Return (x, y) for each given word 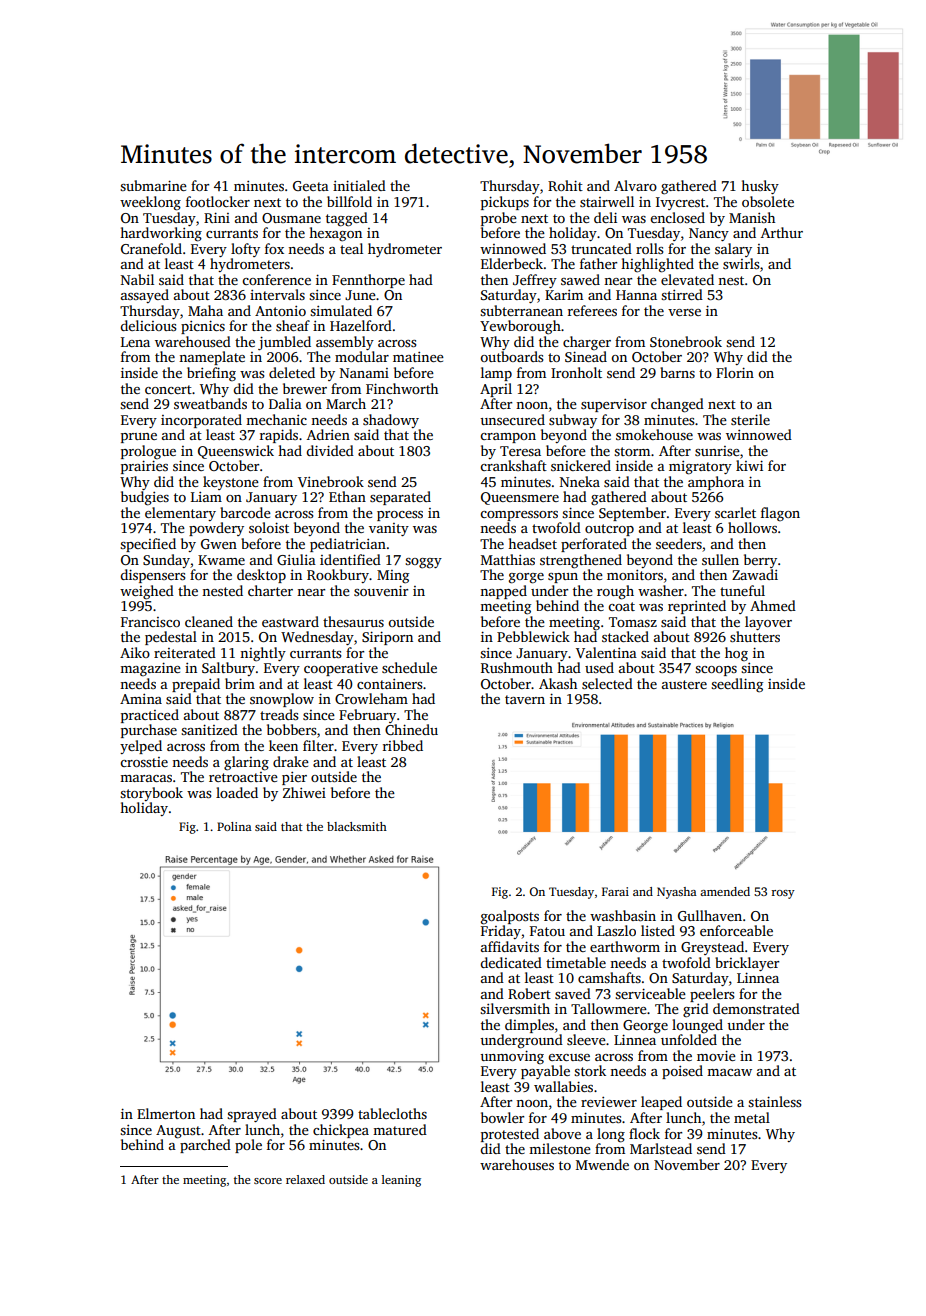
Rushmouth (517, 667)
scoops (716, 671)
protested (510, 1135)
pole (248, 1146)
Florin (735, 372)
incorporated (201, 421)
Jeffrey (535, 281)
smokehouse (654, 434)
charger (587, 343)
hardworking (161, 234)
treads (279, 714)
